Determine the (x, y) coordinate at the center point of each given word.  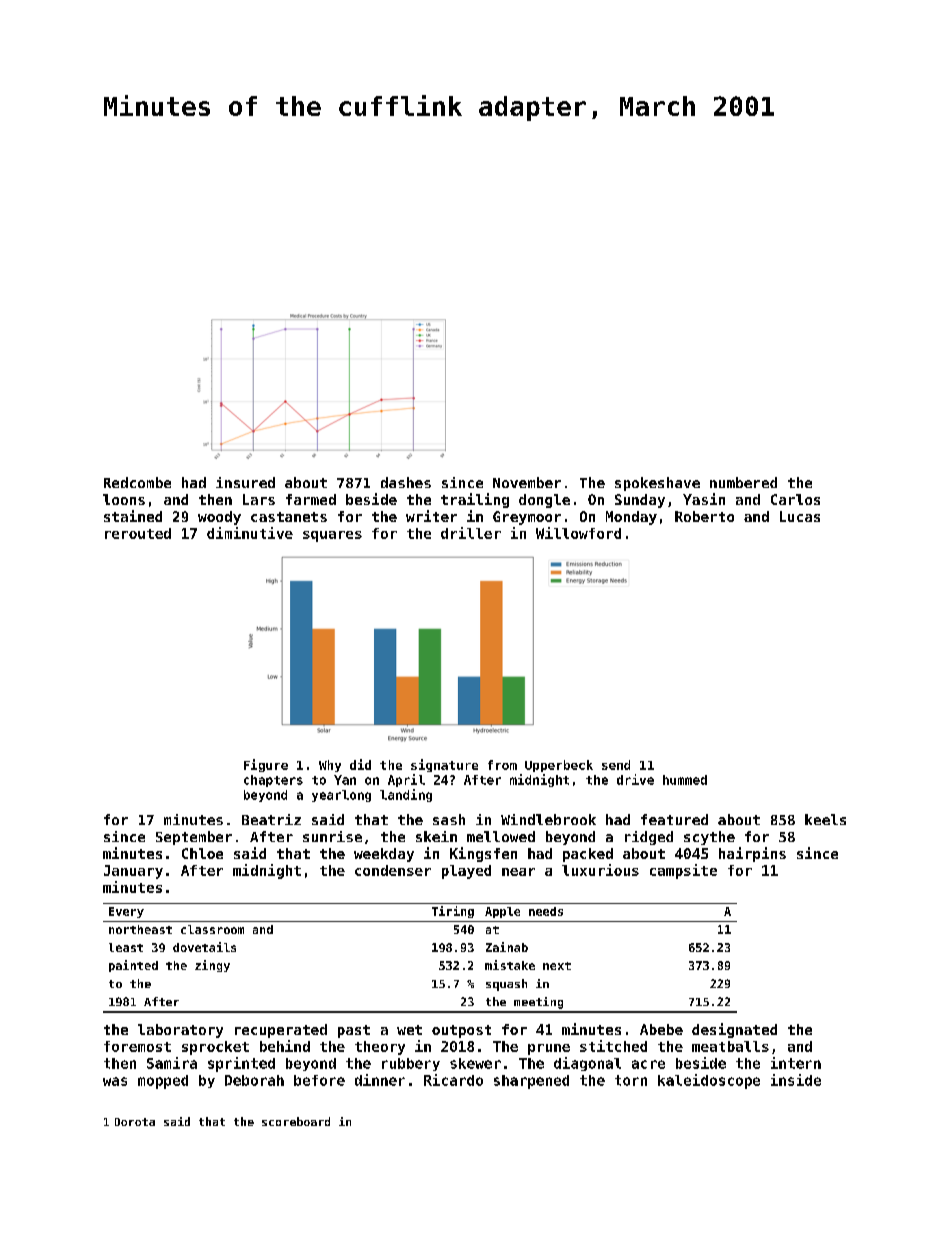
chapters (273, 781)
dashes (406, 482)
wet (409, 1030)
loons (124, 499)
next (557, 966)
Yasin (704, 499)
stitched (613, 1046)
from (502, 765)
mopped (163, 1082)
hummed (685, 780)
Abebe (661, 1029)
